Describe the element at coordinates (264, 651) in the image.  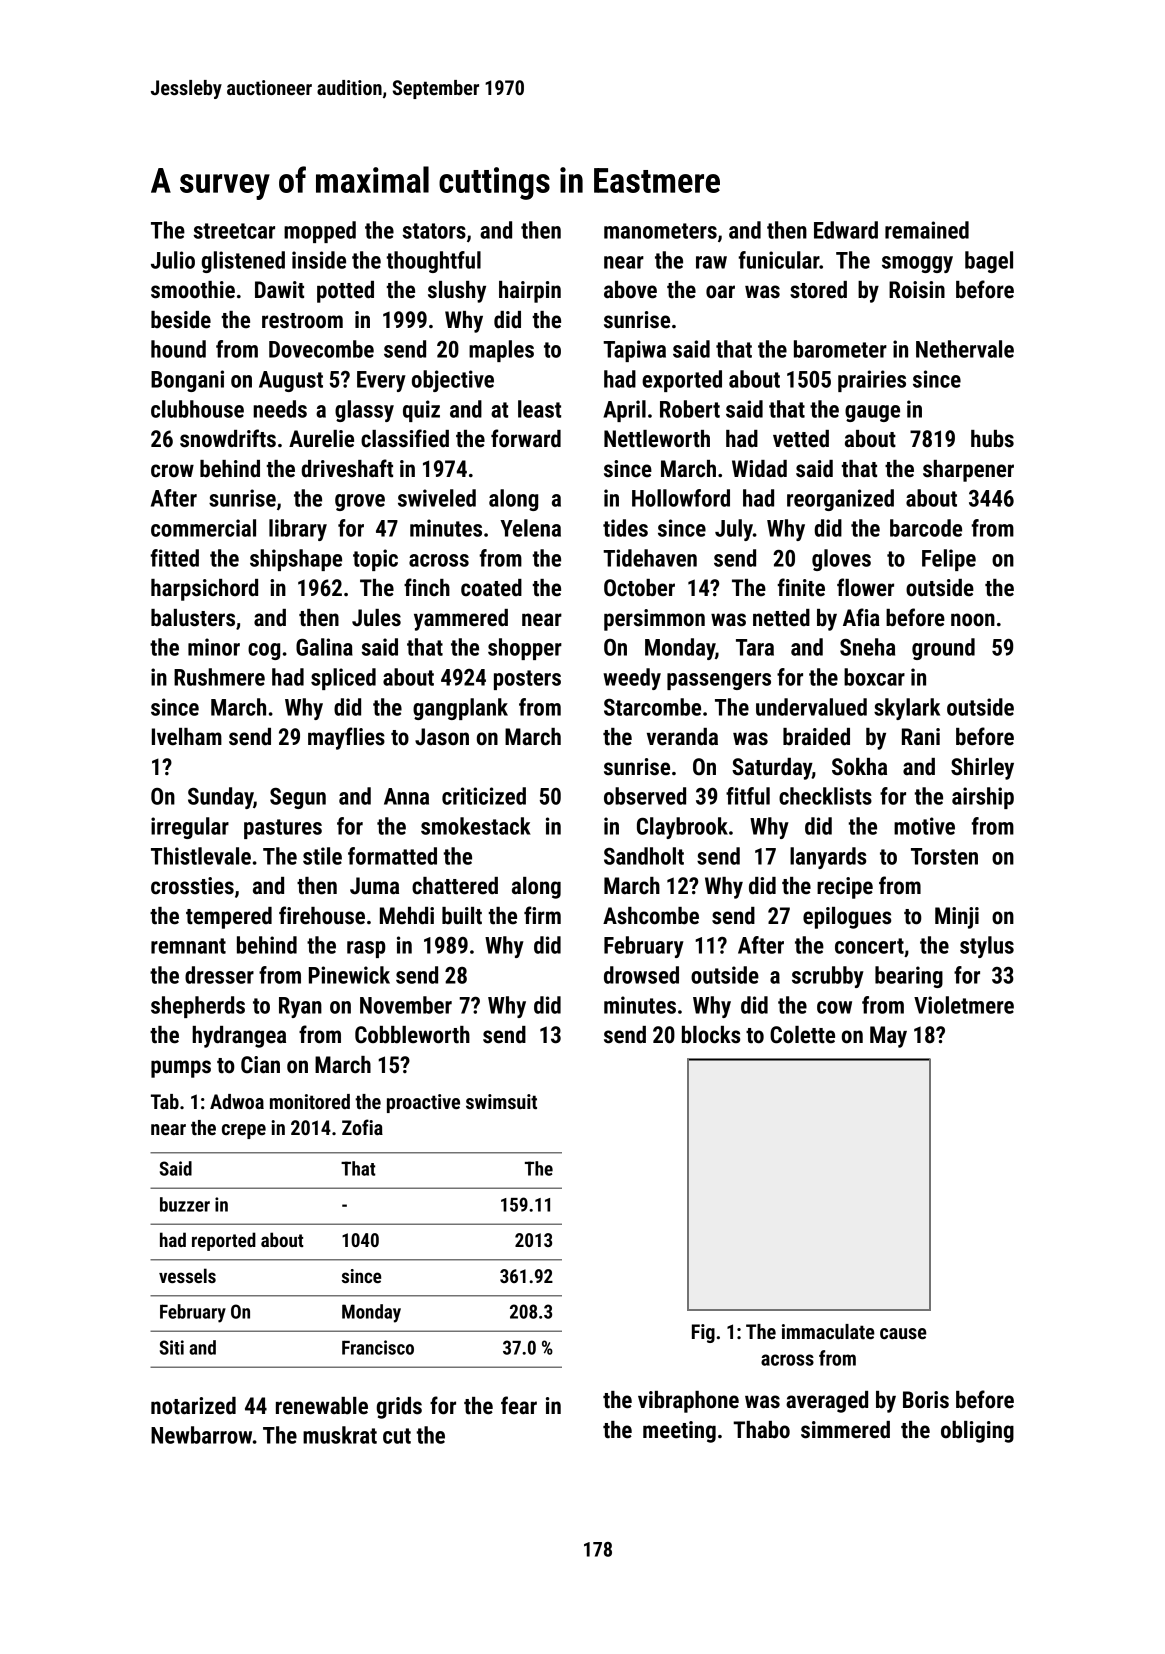
I see `cog` at that location.
